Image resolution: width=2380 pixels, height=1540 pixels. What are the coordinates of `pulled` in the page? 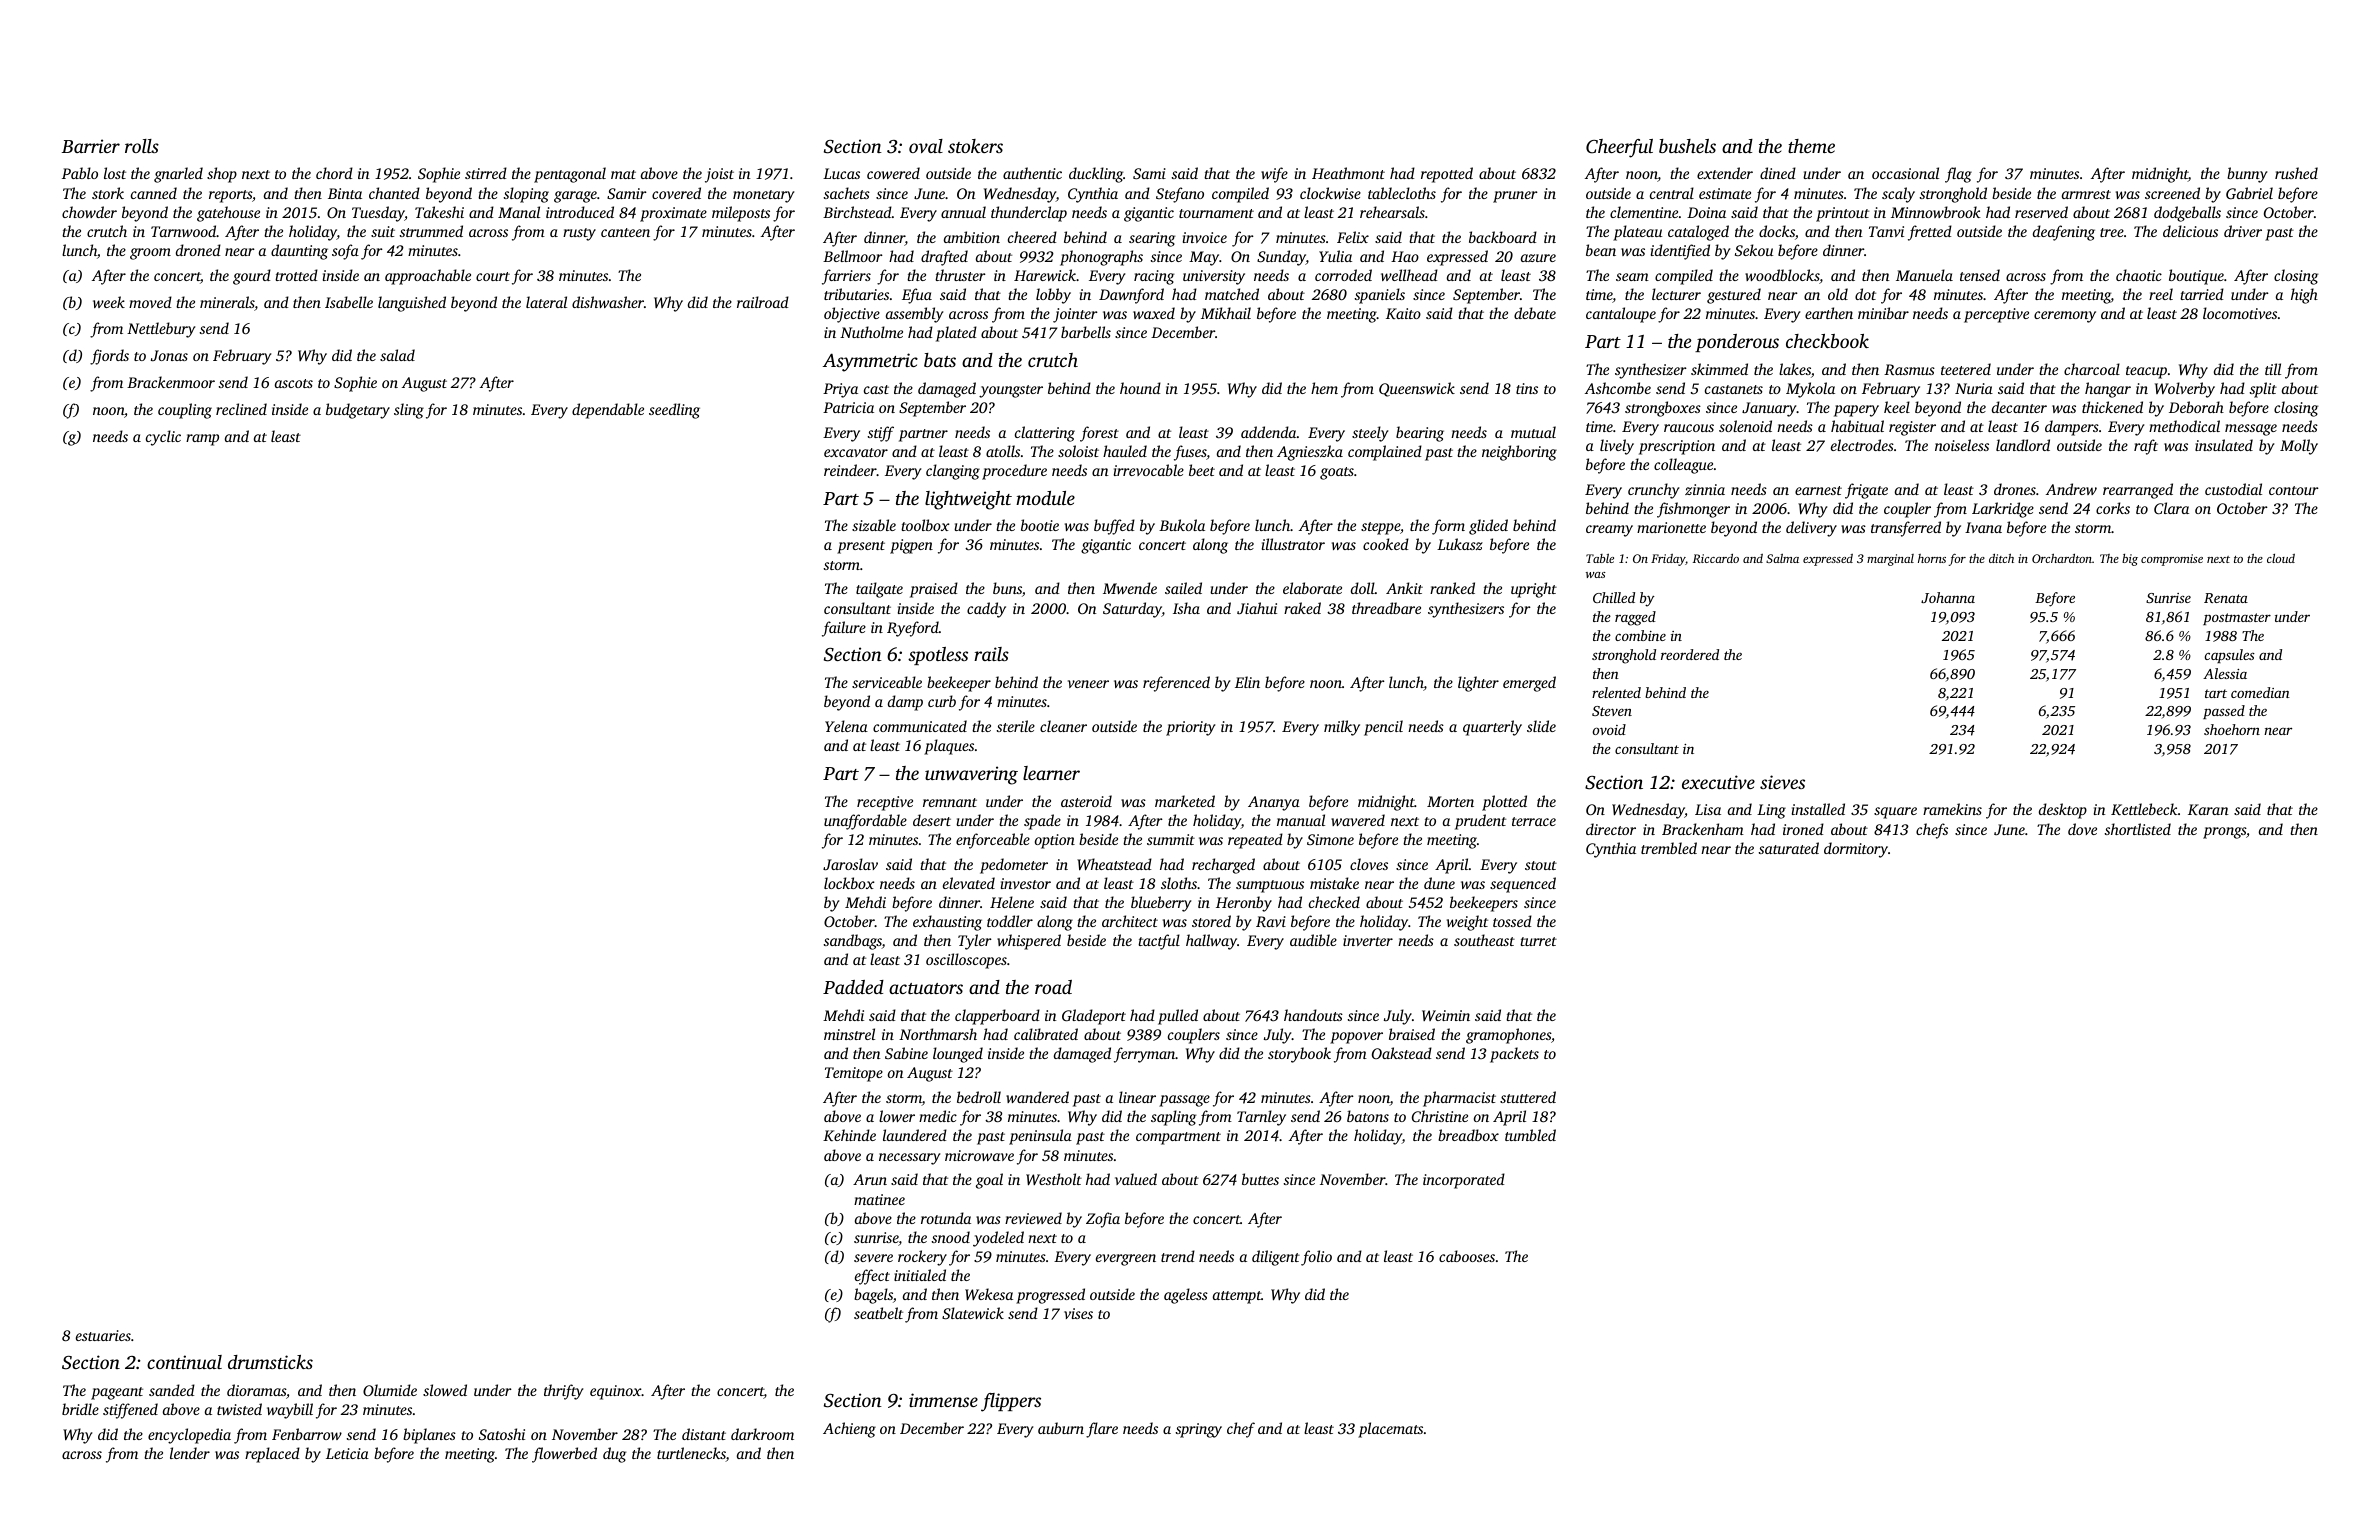 It's located at (1178, 1017).
